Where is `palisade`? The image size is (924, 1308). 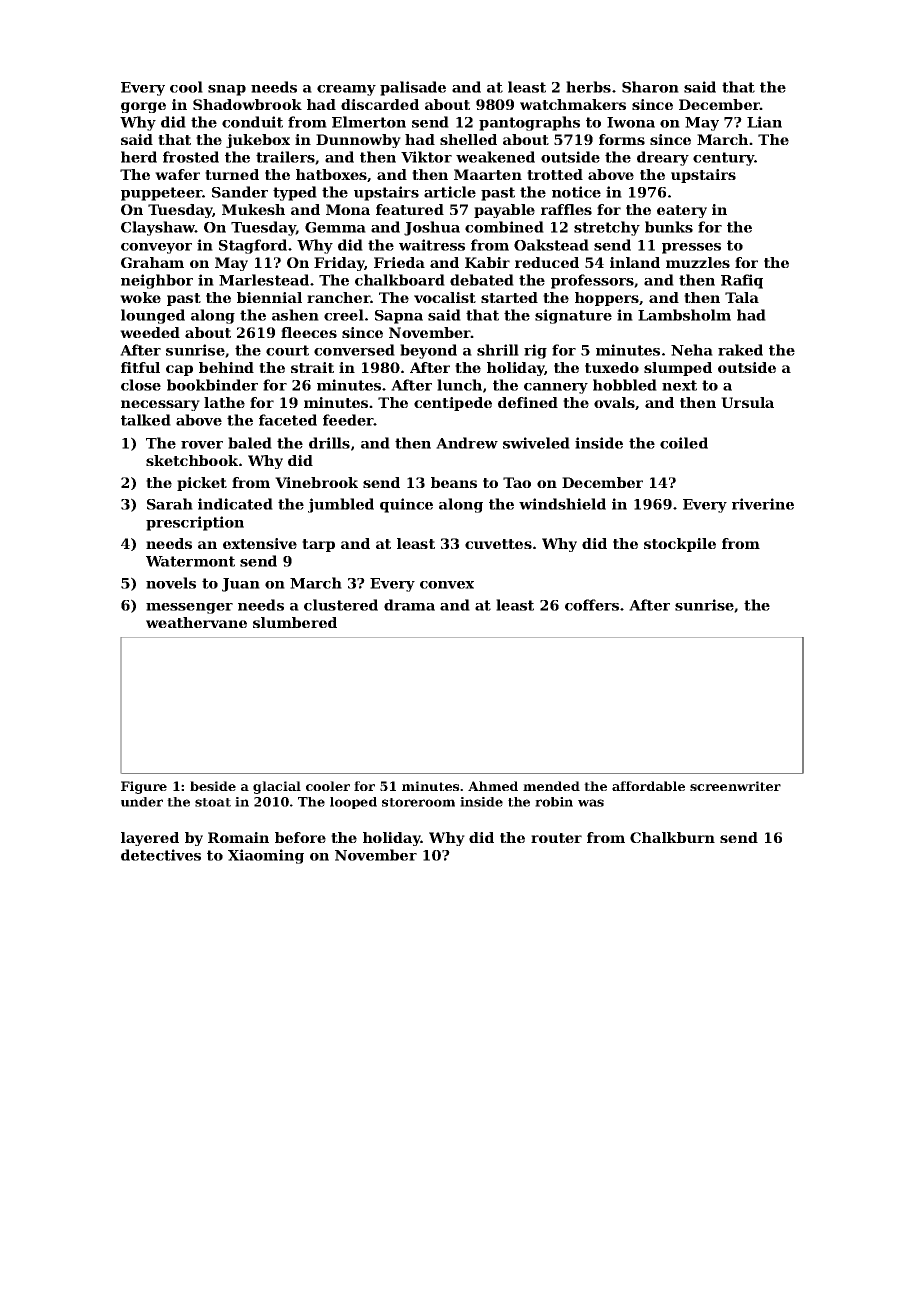 palisade is located at coordinates (413, 88).
